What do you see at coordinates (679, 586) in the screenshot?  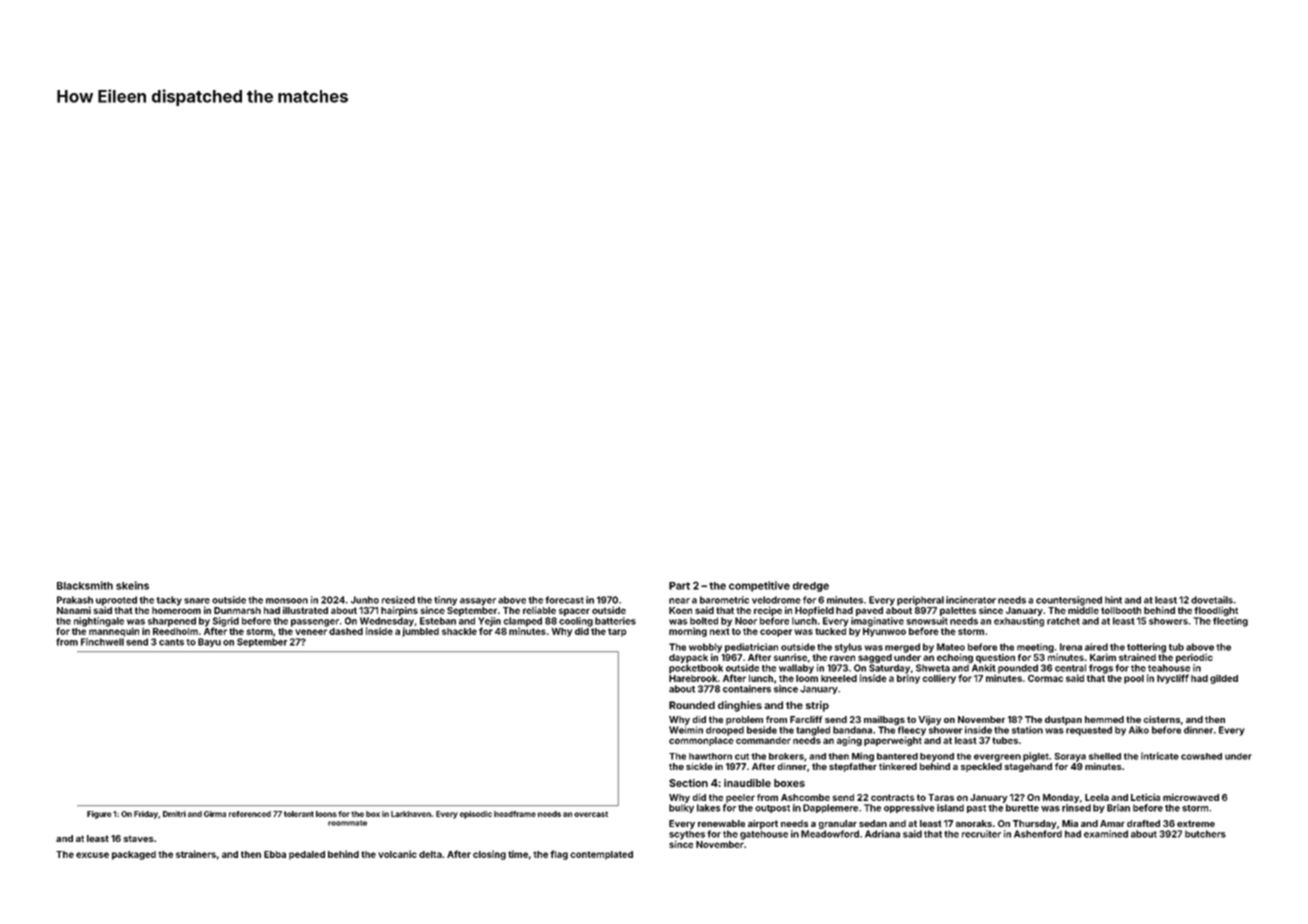 I see `Part` at bounding box center [679, 586].
